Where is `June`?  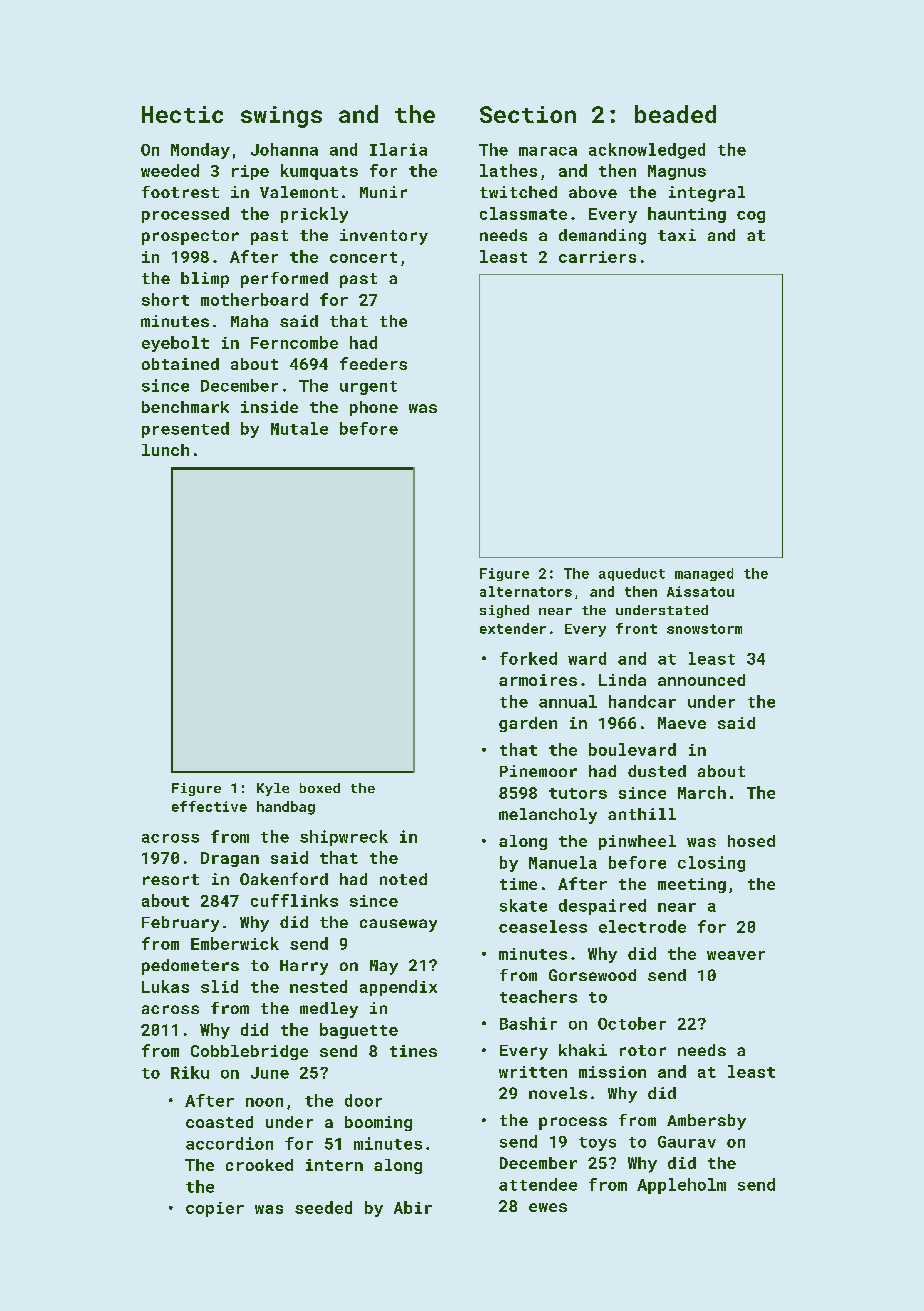 June is located at coordinates (270, 1073).
